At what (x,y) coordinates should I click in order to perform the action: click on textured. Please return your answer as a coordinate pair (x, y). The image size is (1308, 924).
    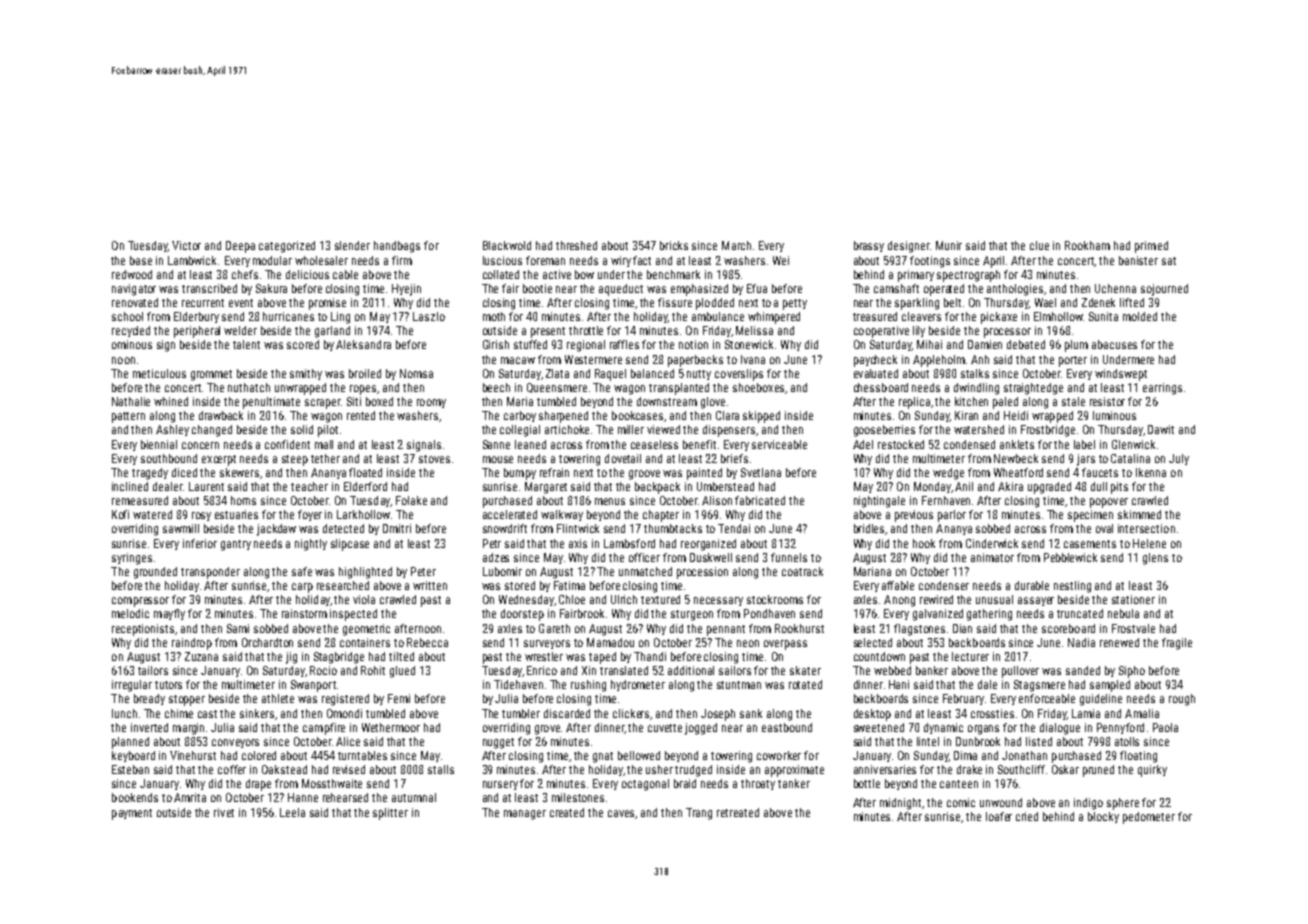
    Looking at the image, I should click on (660, 599).
